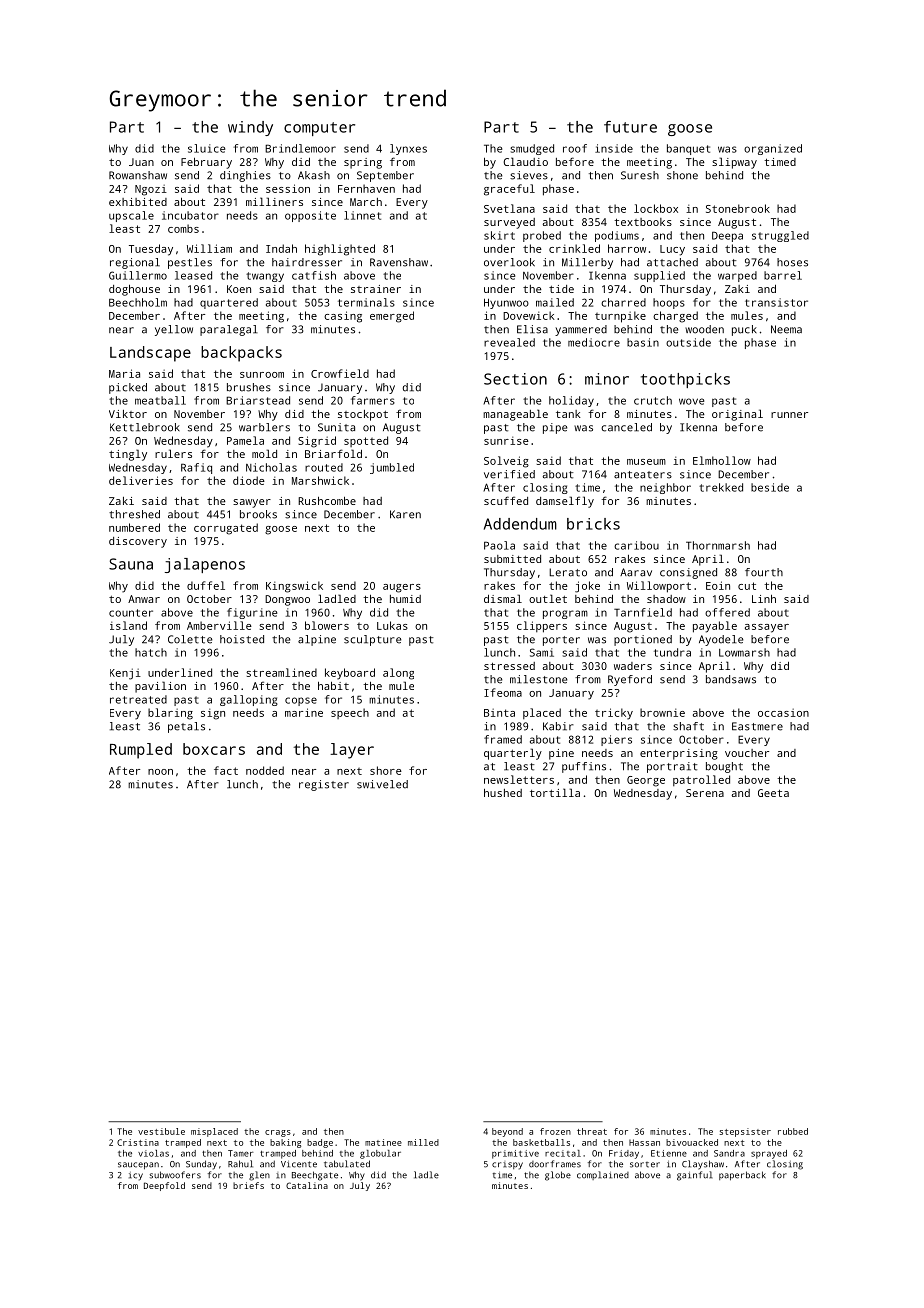  I want to click on neighbor, so click(665, 488).
